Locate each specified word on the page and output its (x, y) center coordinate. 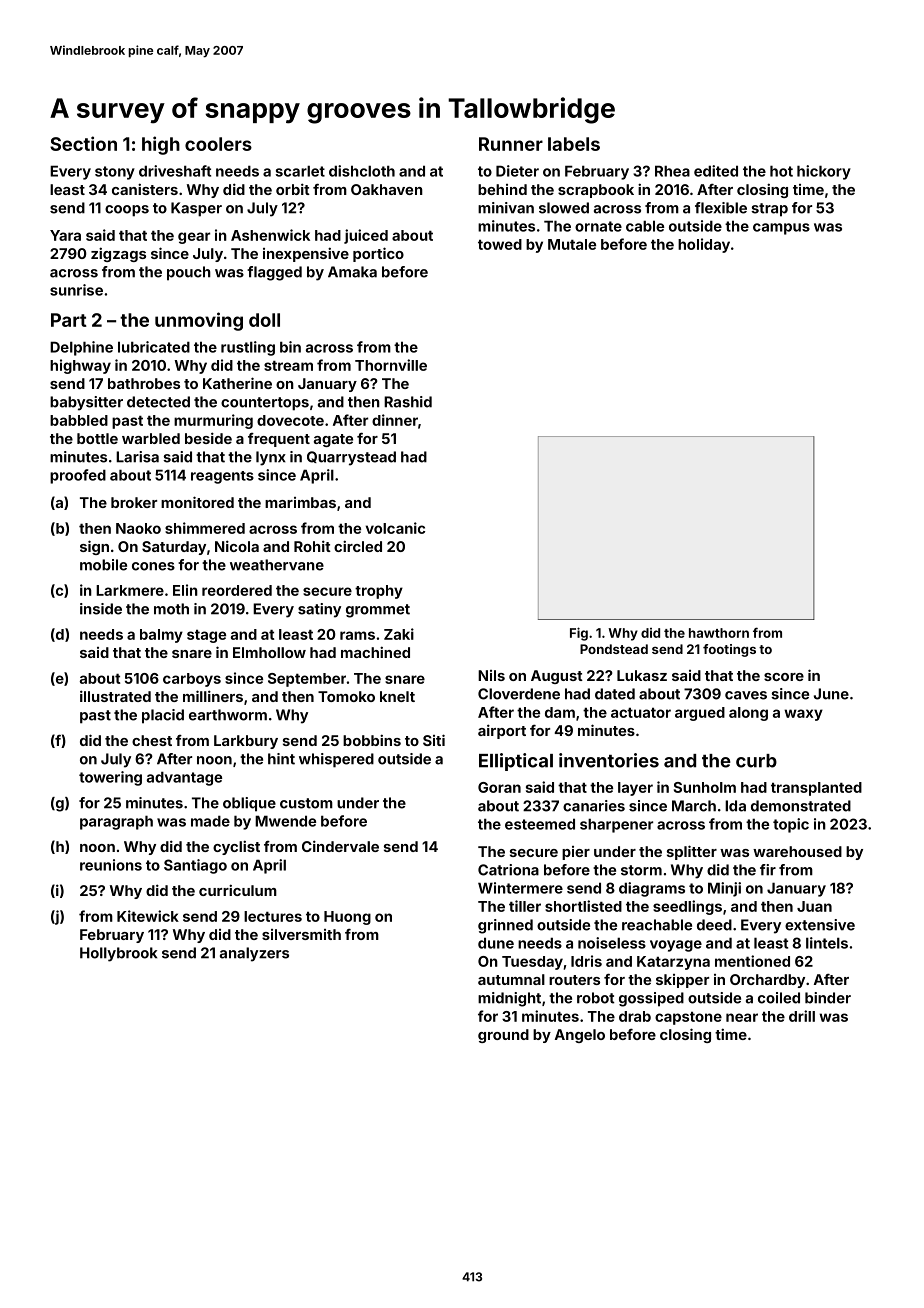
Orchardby (767, 981)
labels (574, 144)
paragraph (116, 822)
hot (781, 171)
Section (83, 143)
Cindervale (340, 846)
